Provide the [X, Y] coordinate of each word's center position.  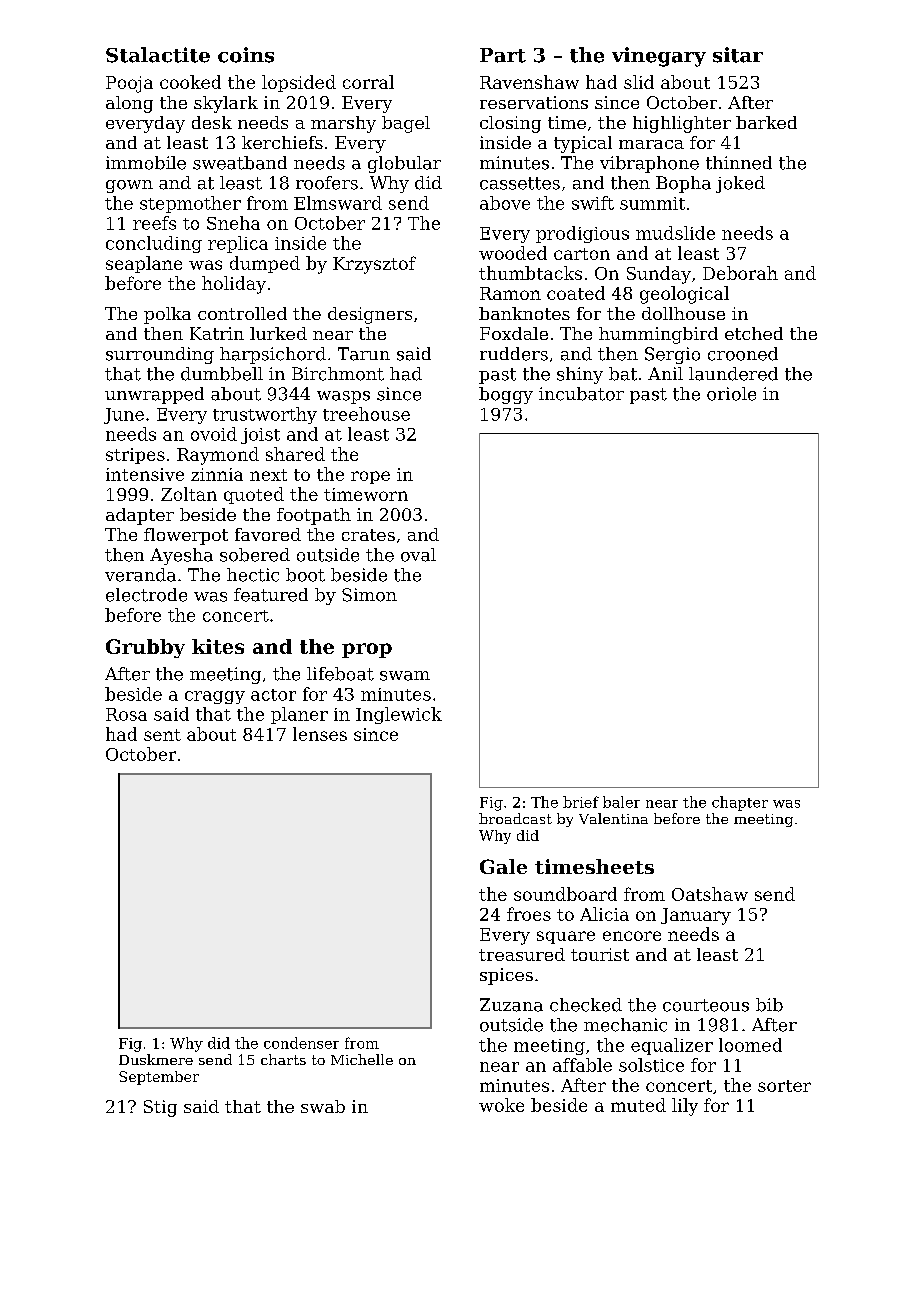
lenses [320, 734]
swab [323, 1106]
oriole [731, 394]
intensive [145, 474]
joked [740, 184]
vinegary [659, 57]
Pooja [129, 84]
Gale [503, 866]
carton [582, 254]
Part [503, 55]
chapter [740, 803]
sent [162, 735]
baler [621, 802]
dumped [265, 264]
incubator [581, 394]
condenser [301, 1043]
